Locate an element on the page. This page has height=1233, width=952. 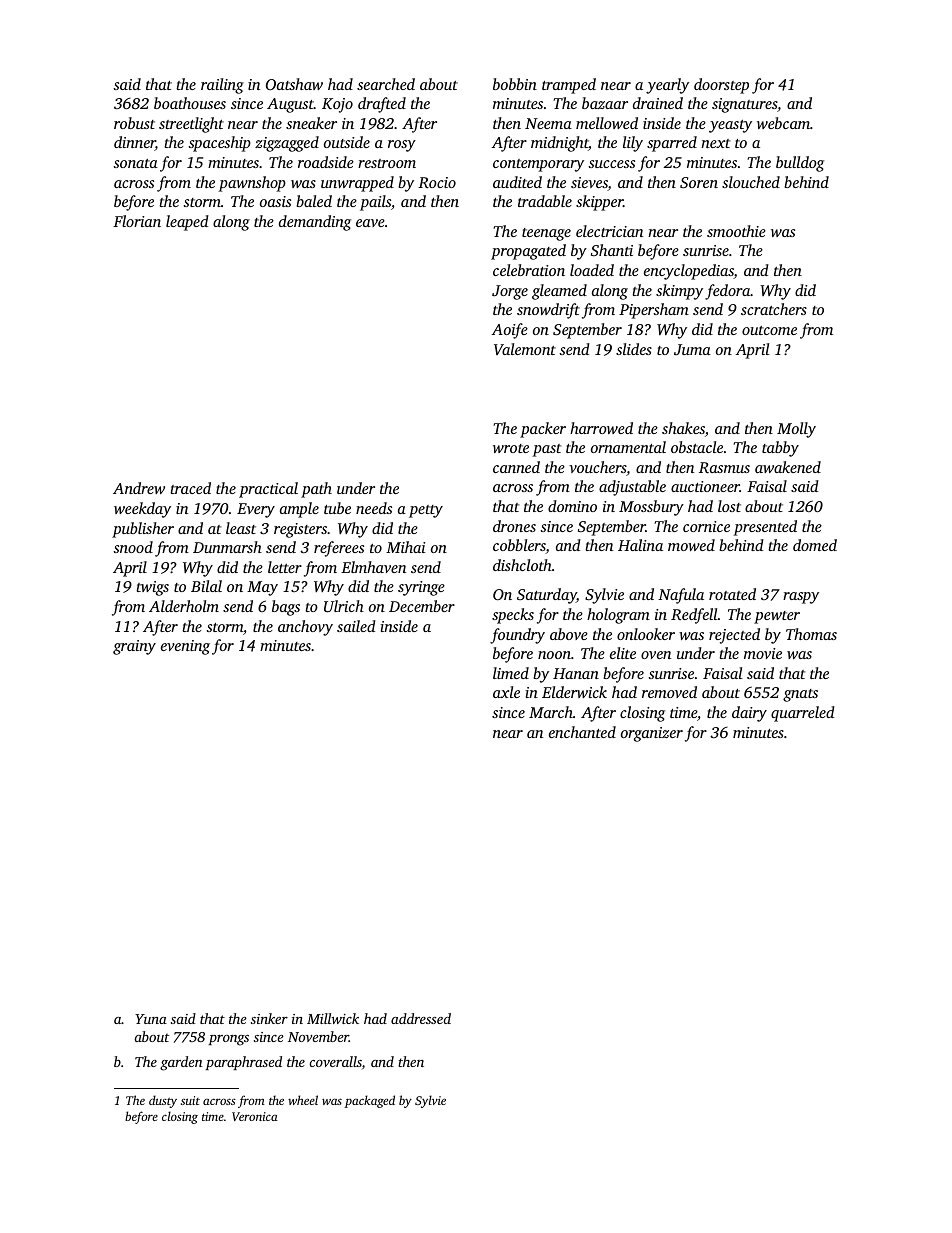
dusty is located at coordinates (163, 1101).
